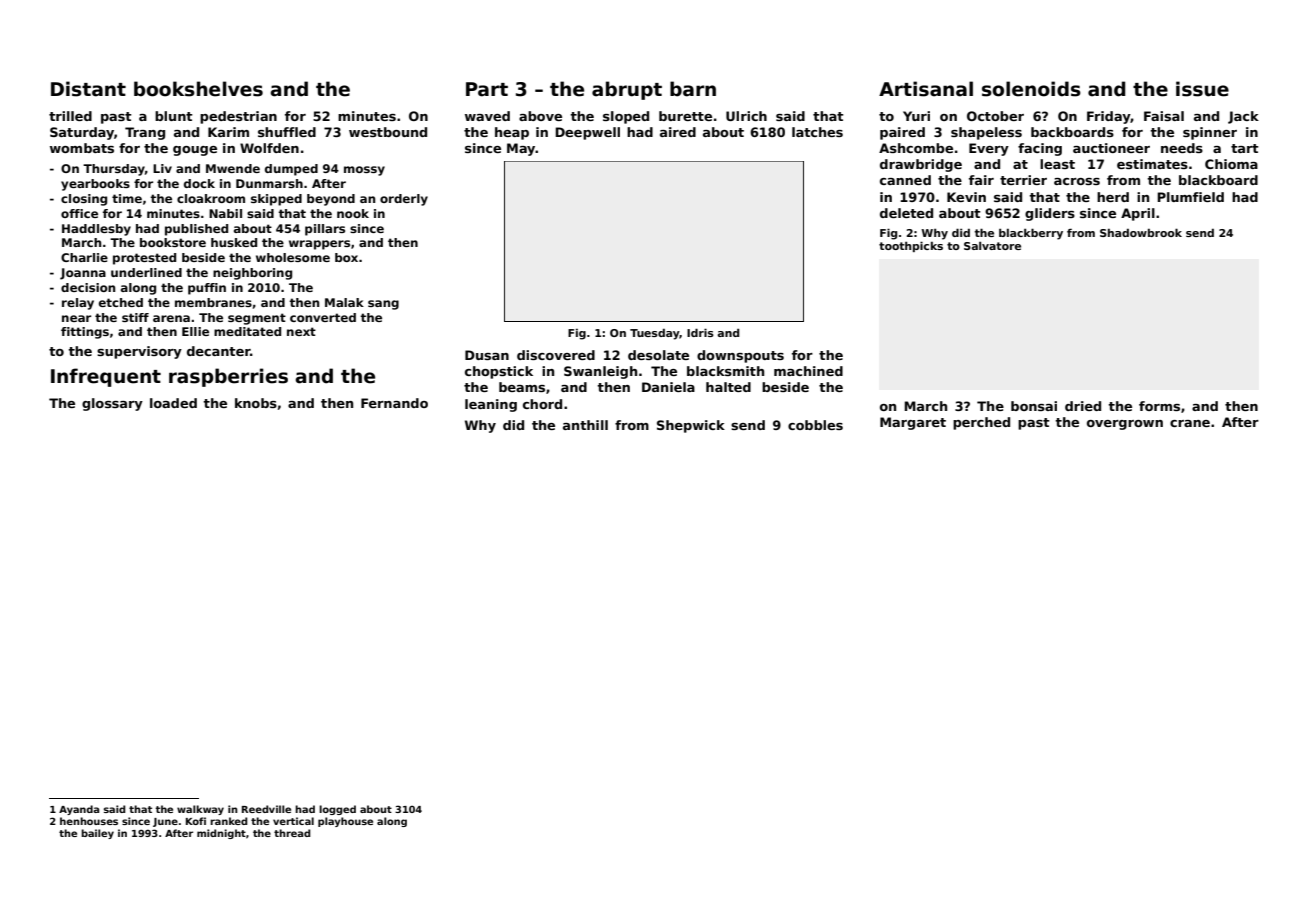 The width and height of the page is (1308, 924). What do you see at coordinates (291, 170) in the page?
I see `dumped` at bounding box center [291, 170].
